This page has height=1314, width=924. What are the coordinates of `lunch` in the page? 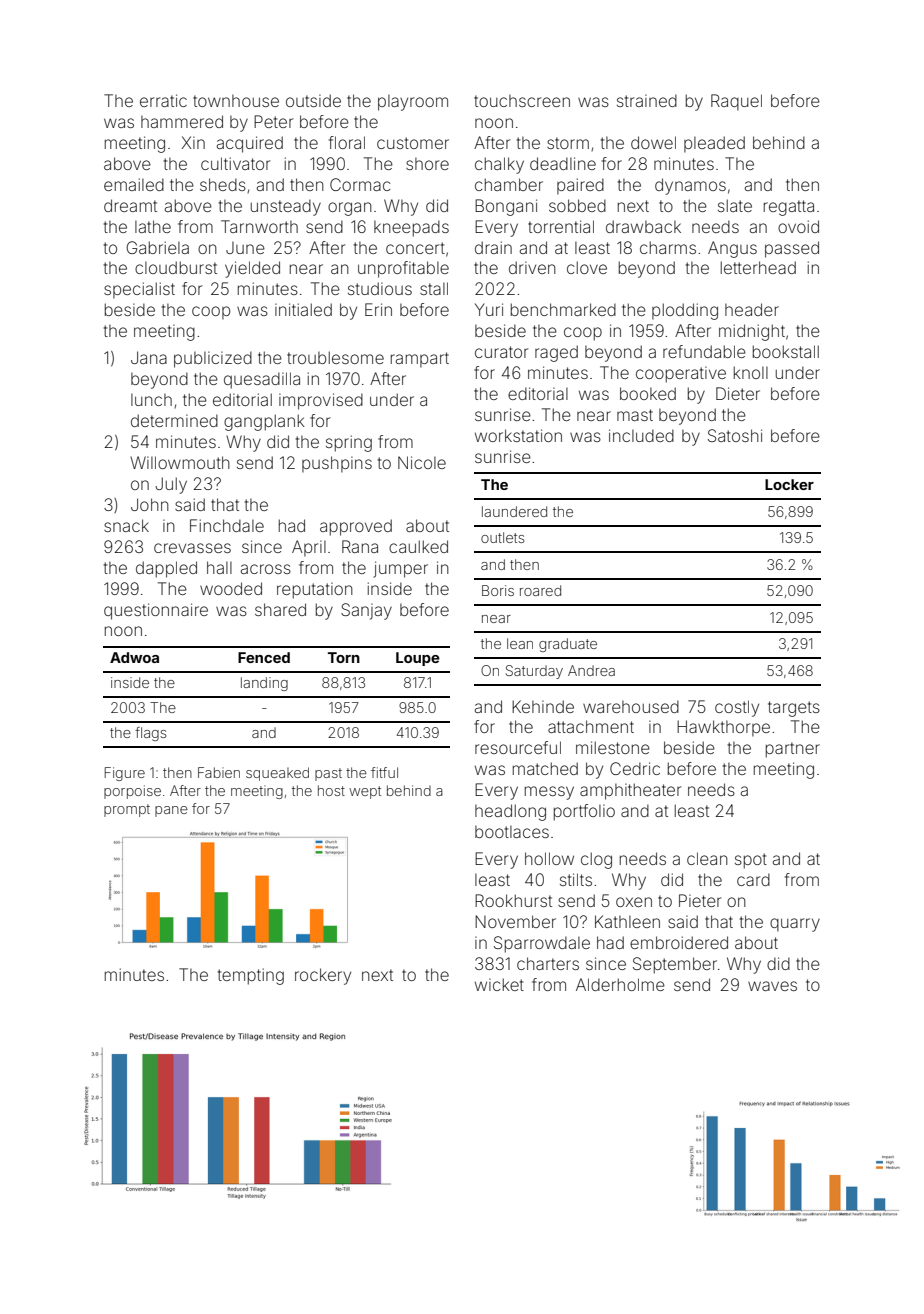 It's located at (151, 400).
